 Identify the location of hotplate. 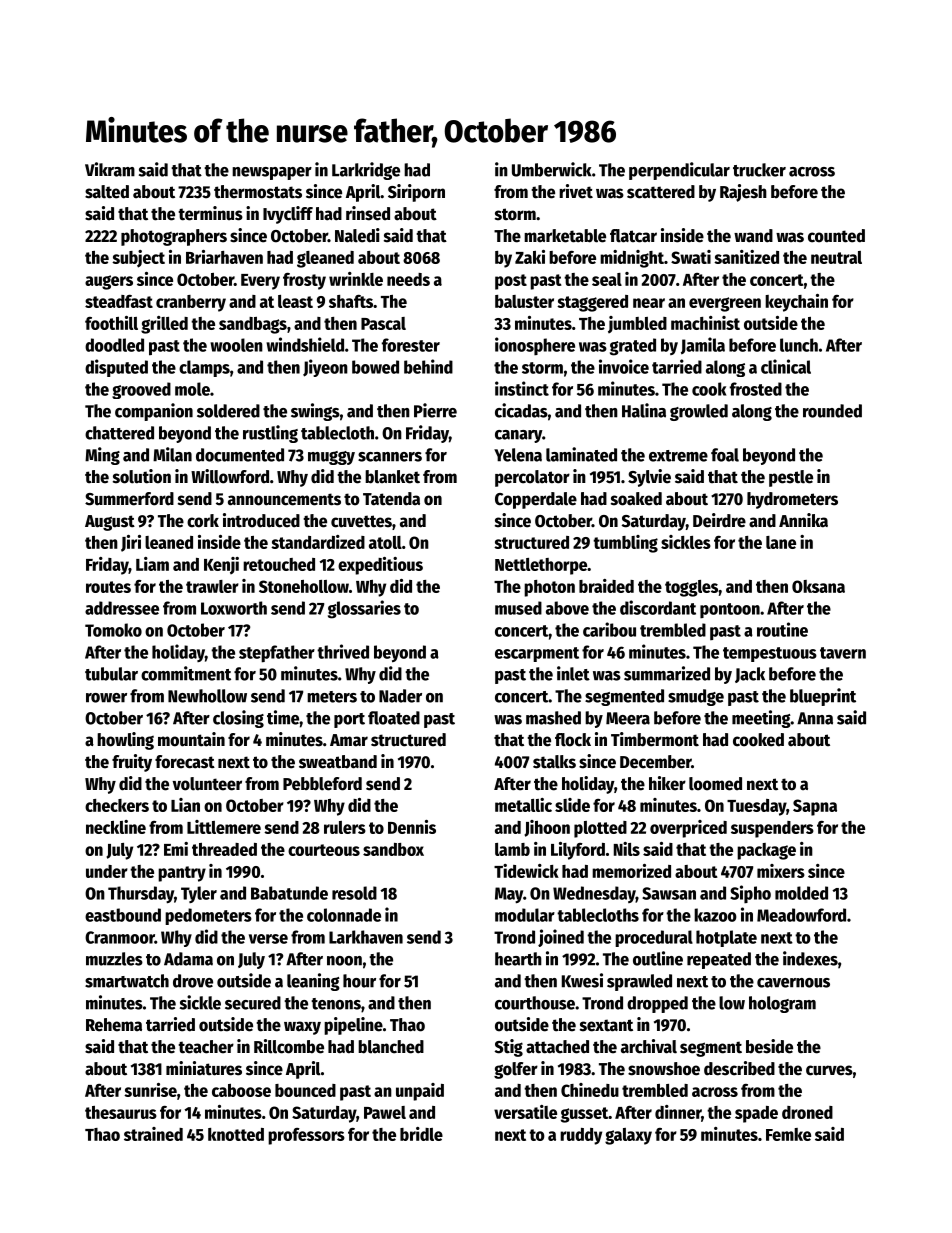
(726, 938).
